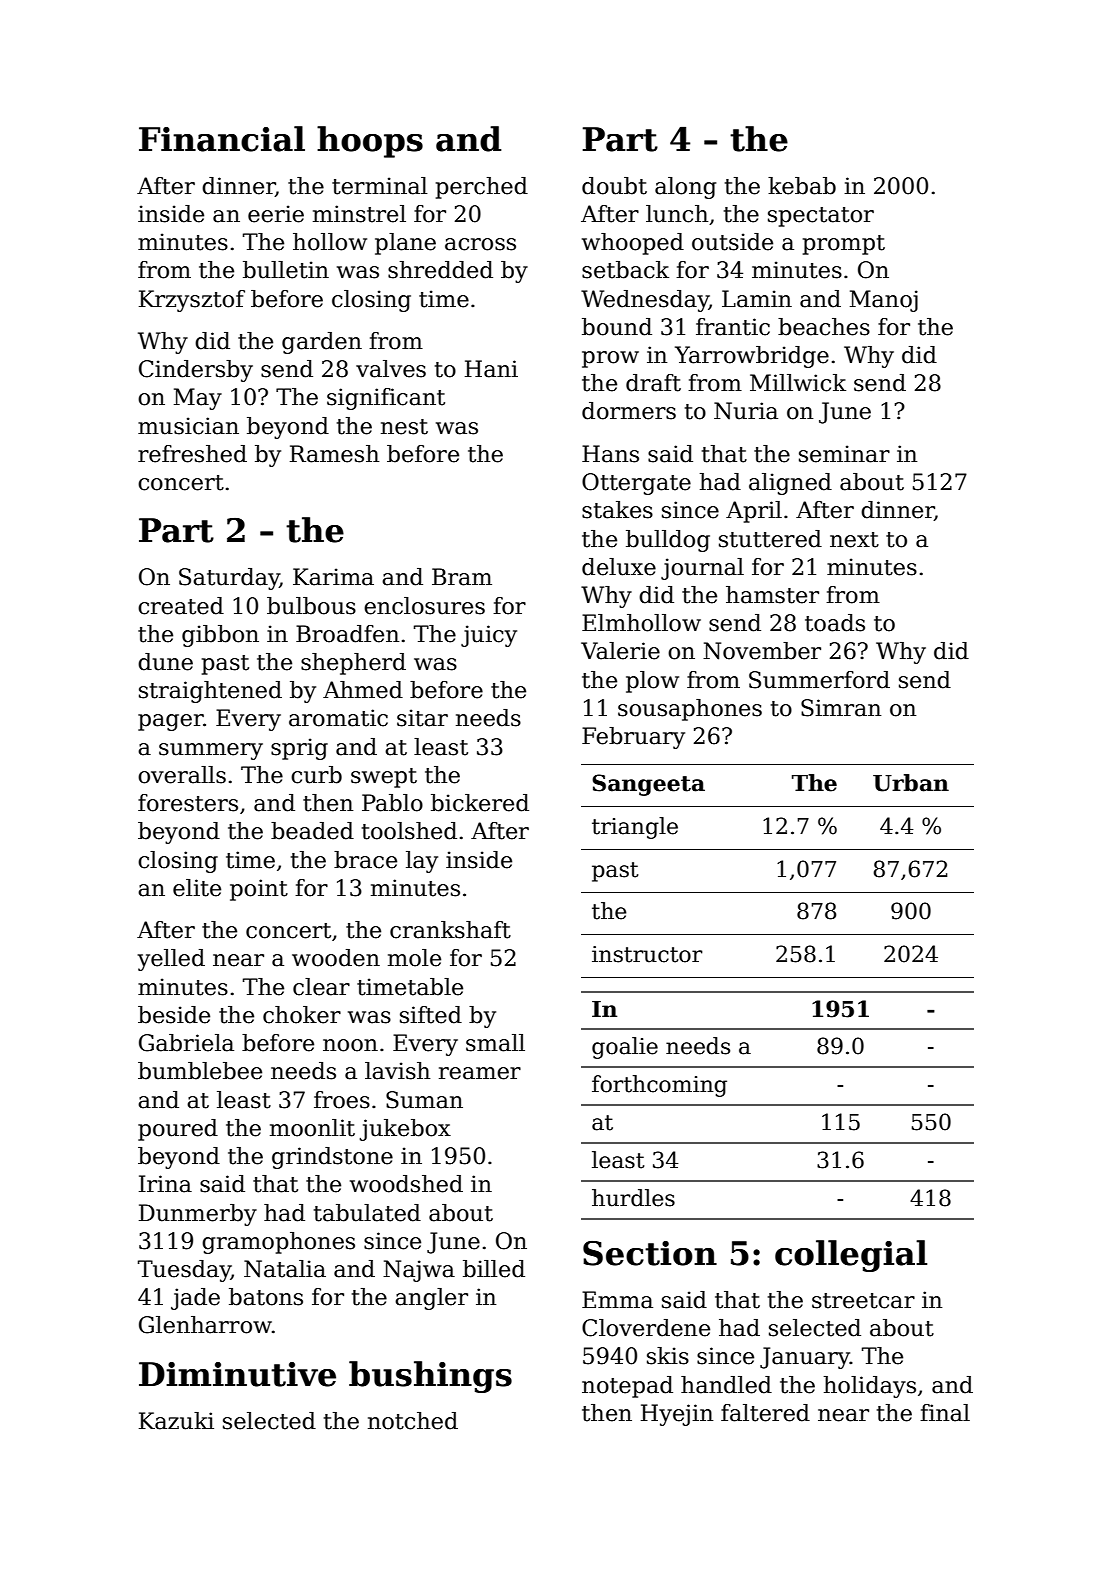 The width and height of the screenshot is (1112, 1572). Describe the element at coordinates (266, 1297) in the screenshot. I see `batons` at that location.
